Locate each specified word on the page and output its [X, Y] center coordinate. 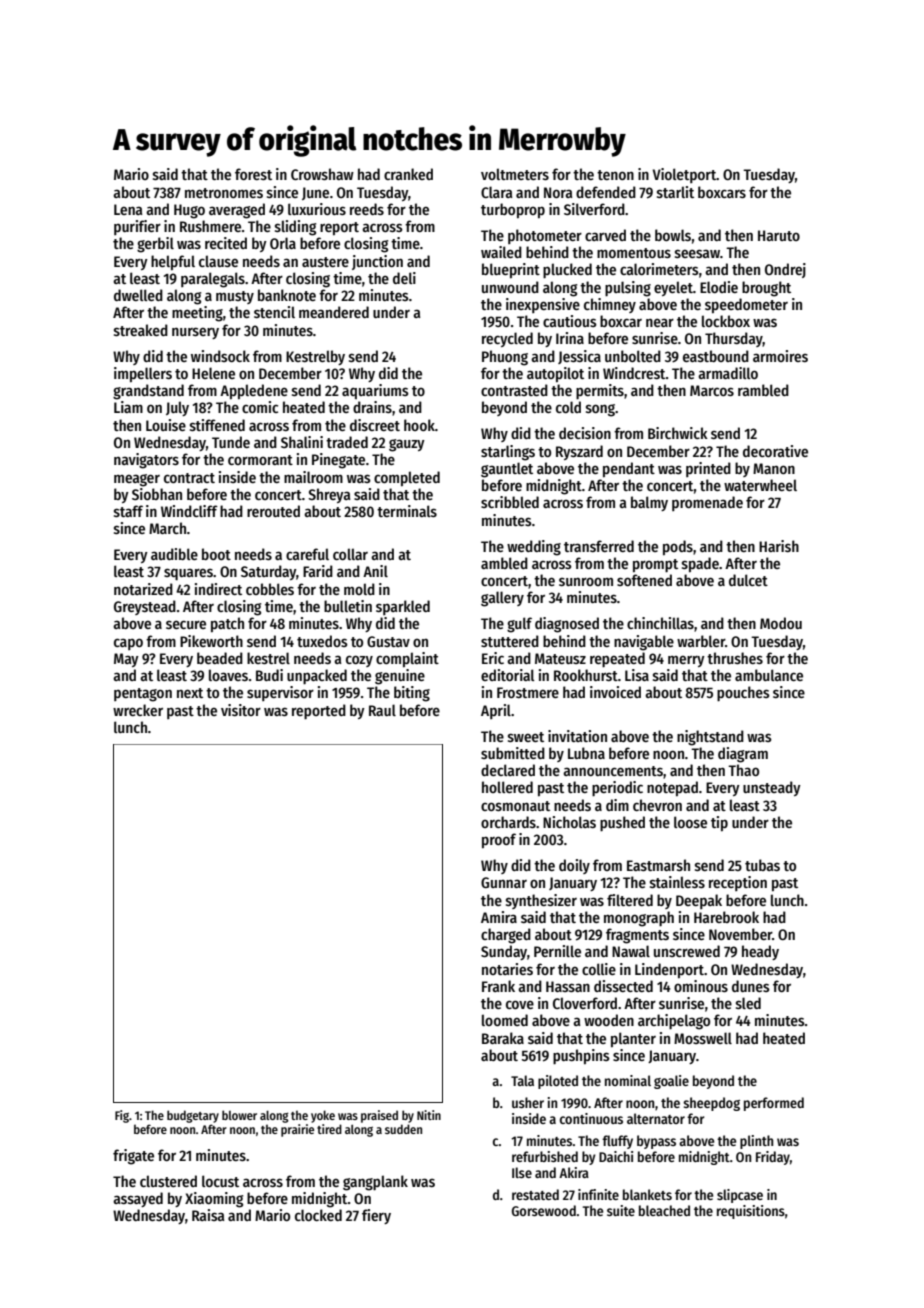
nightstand [710, 738]
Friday [773, 1158]
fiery [376, 1216]
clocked [318, 1215]
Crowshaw [322, 174]
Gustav [388, 641]
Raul [382, 710]
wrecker [138, 710]
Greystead [145, 607]
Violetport [685, 175]
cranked [408, 174]
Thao [743, 770]
